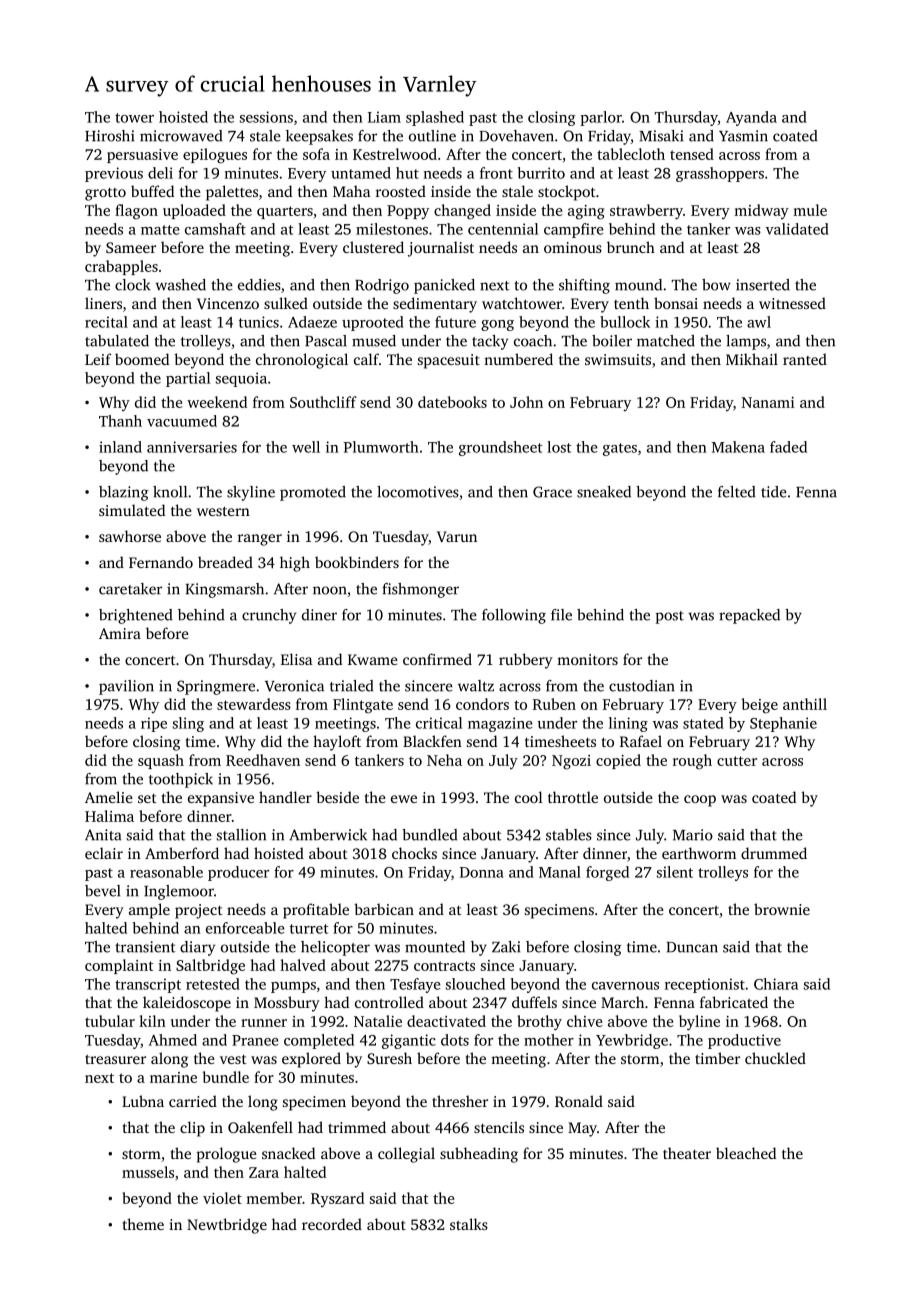  Describe the element at coordinates (104, 853) in the screenshot. I see `eclair` at that location.
